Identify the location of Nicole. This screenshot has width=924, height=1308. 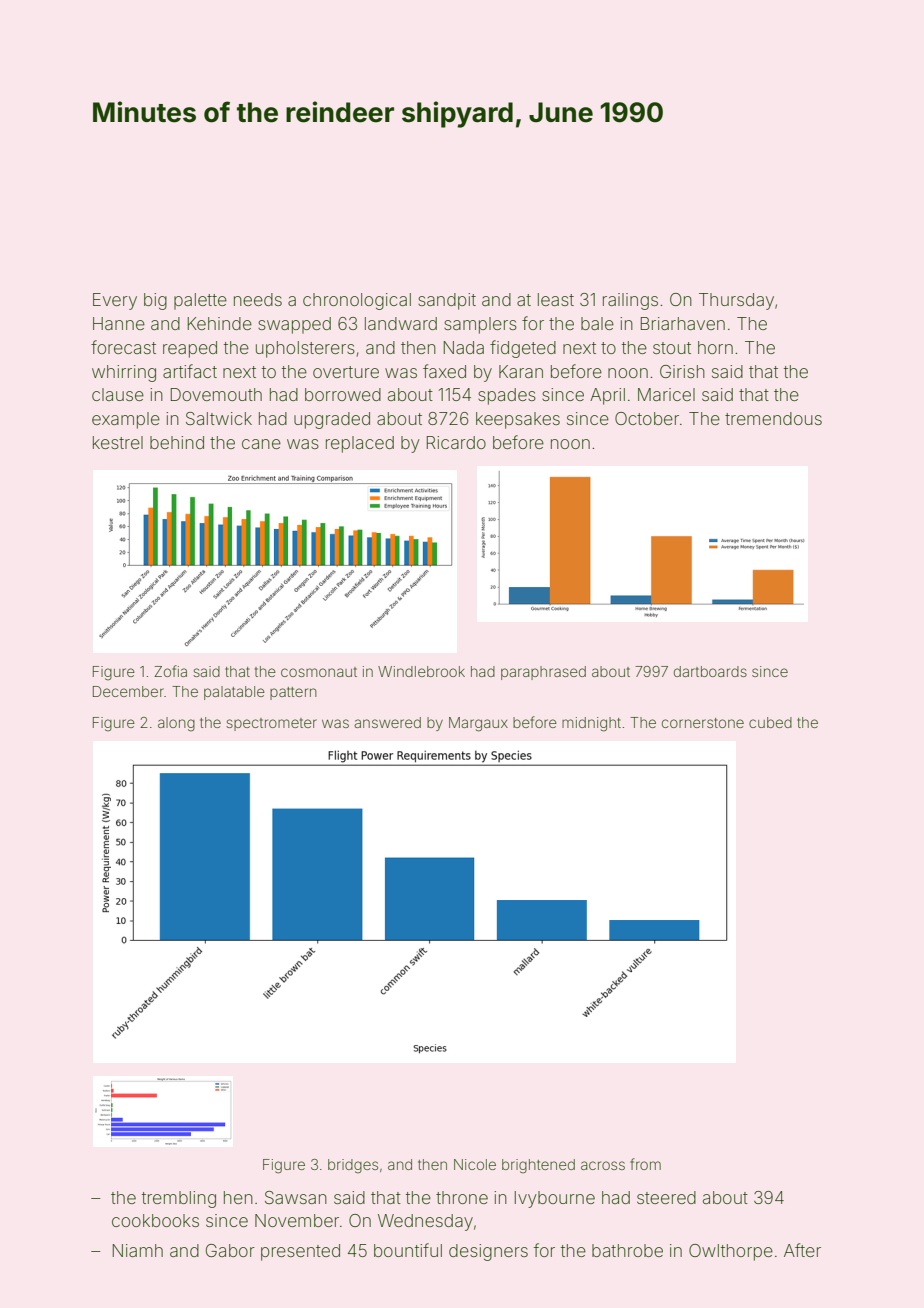
(475, 1164).
